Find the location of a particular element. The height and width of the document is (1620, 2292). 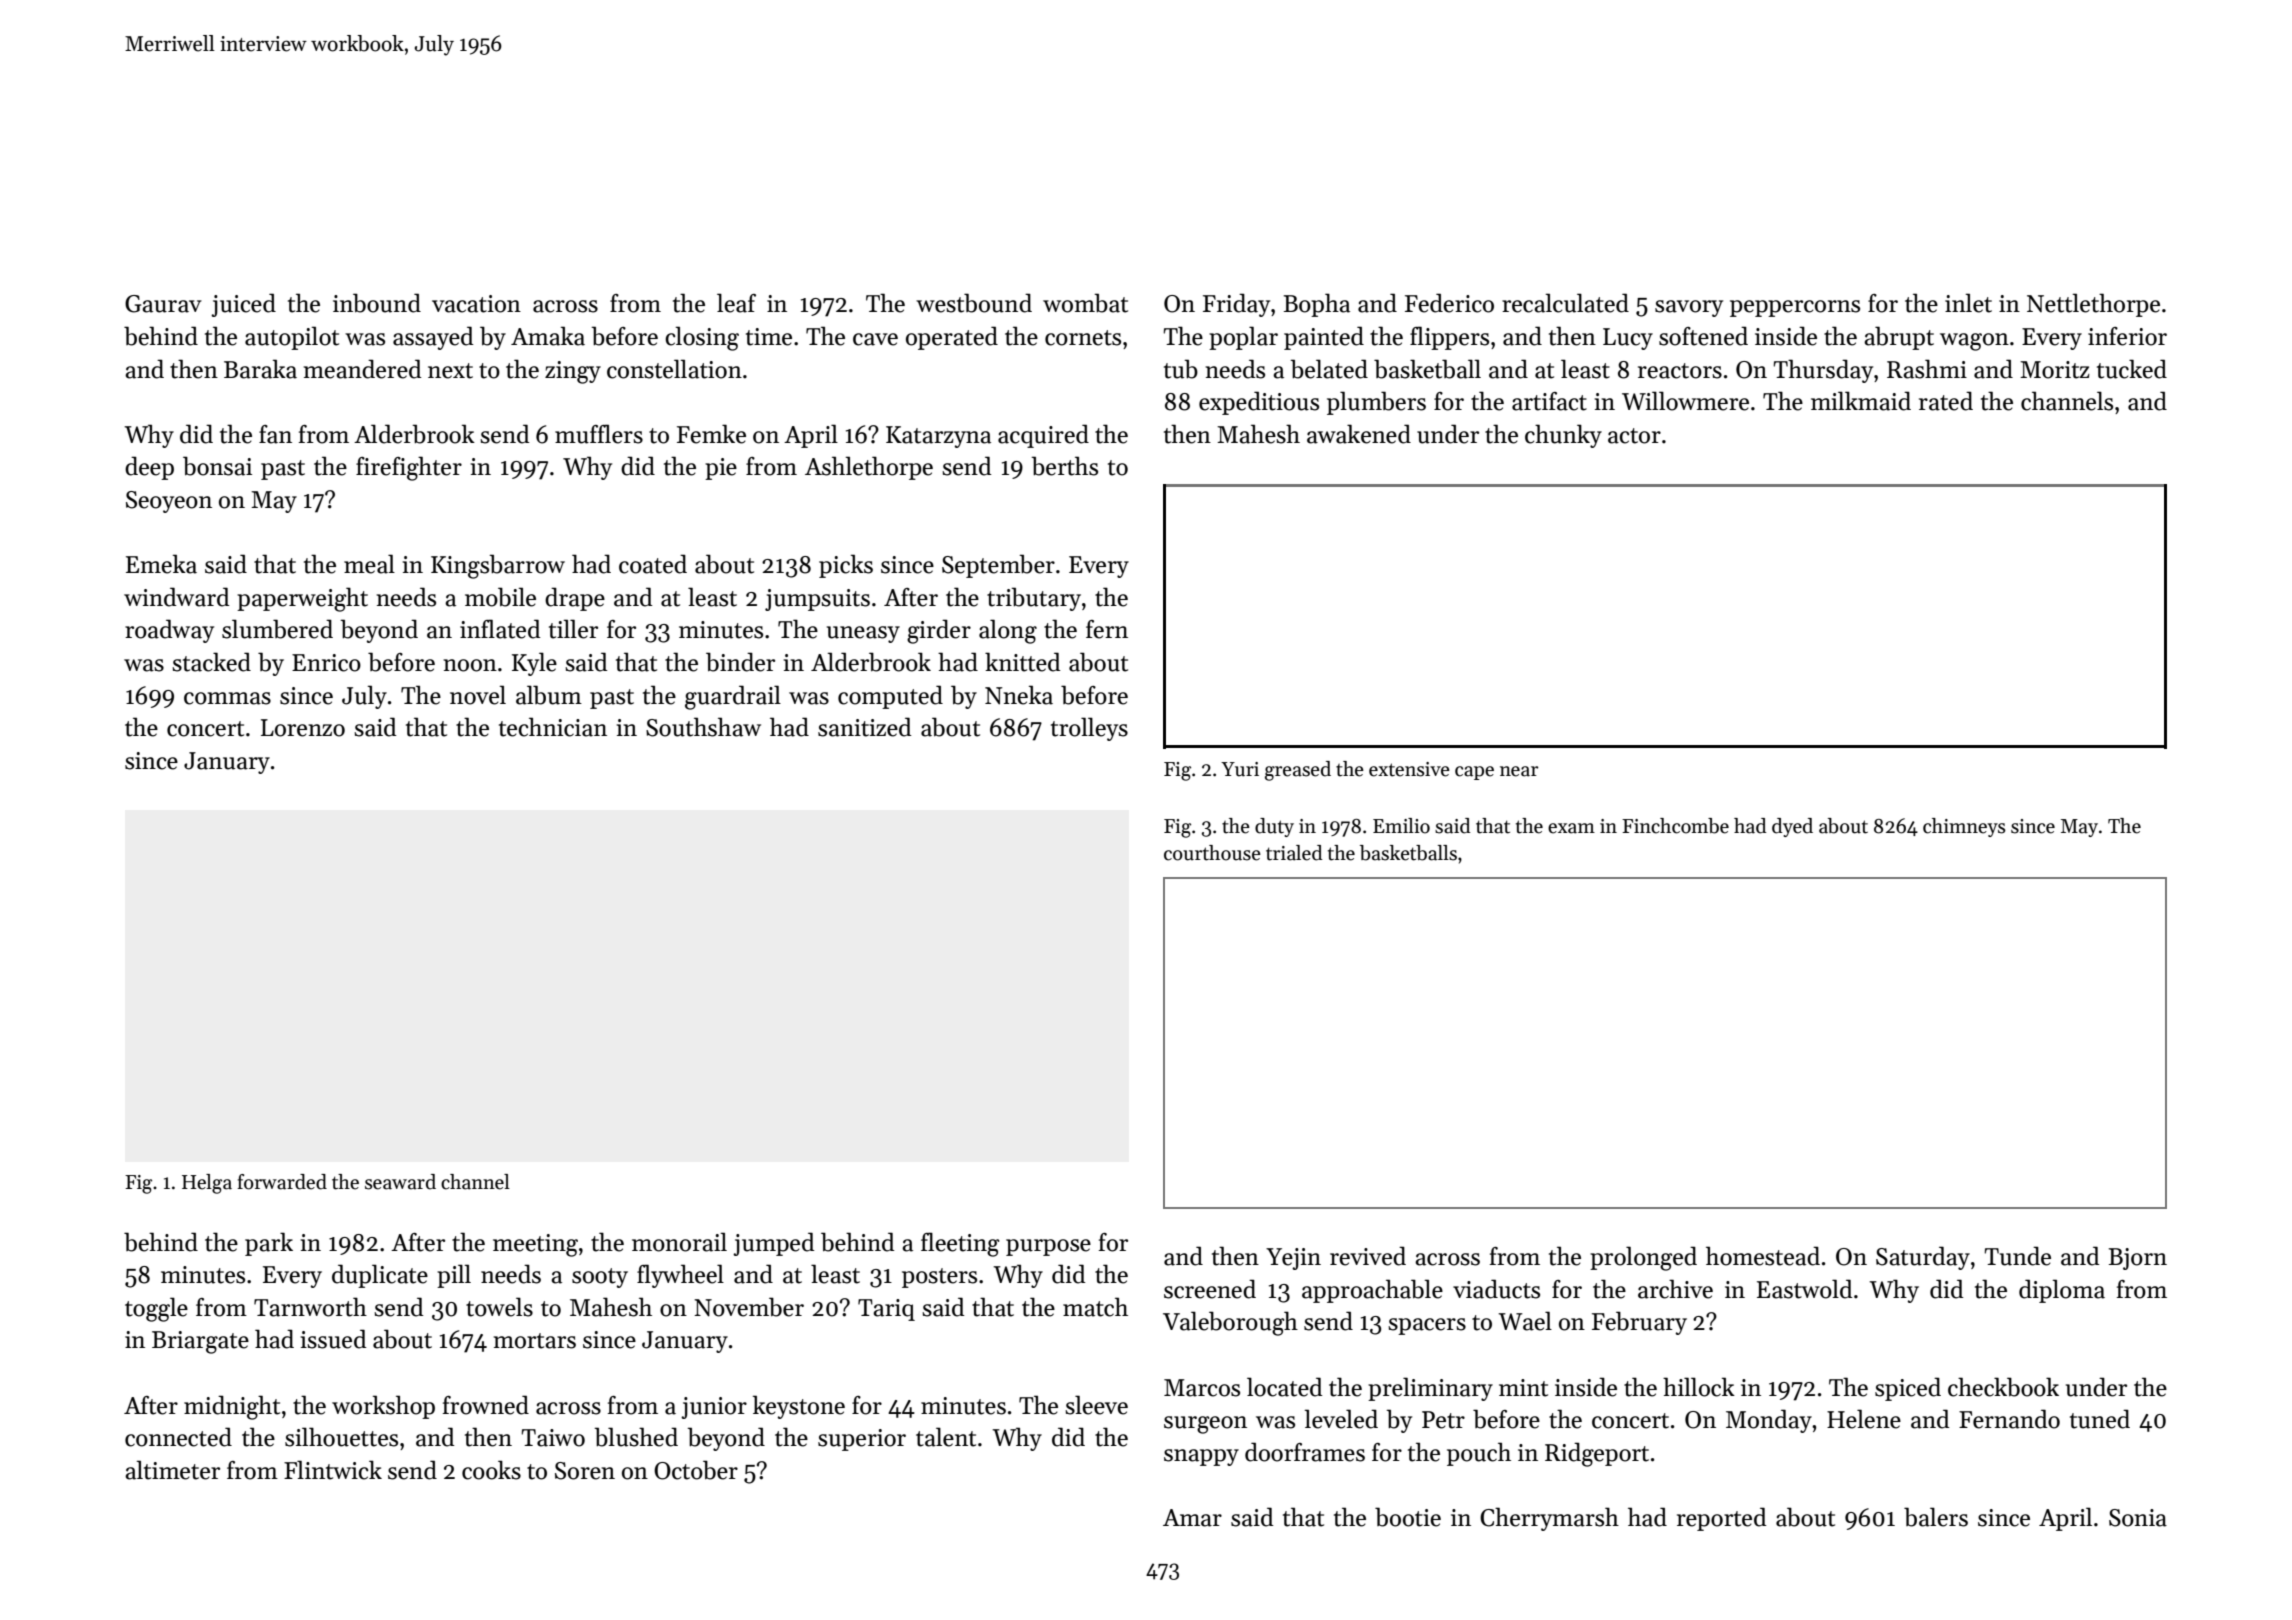

inlet is located at coordinates (1968, 303).
